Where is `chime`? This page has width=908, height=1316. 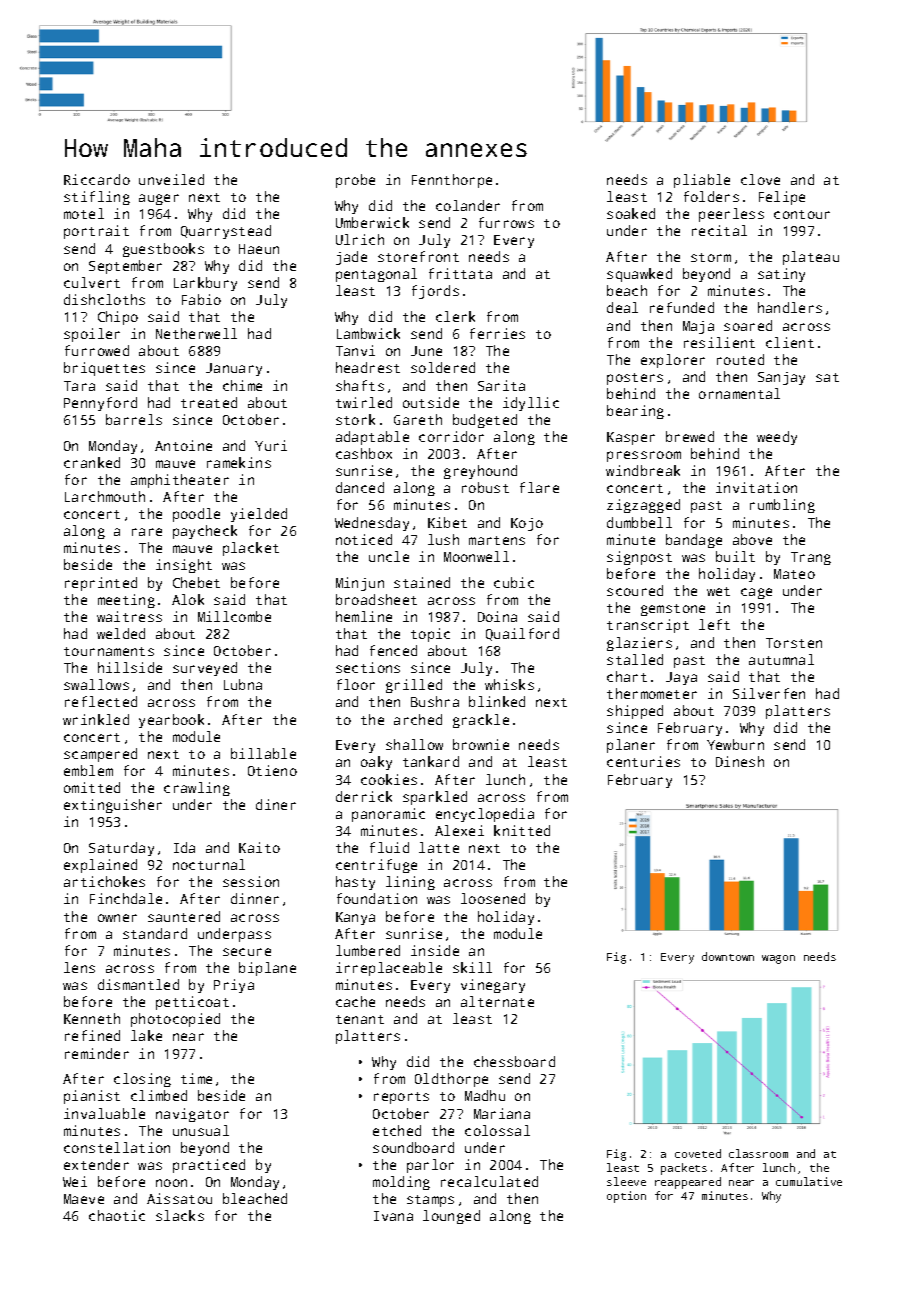
chime is located at coordinates (242, 385).
